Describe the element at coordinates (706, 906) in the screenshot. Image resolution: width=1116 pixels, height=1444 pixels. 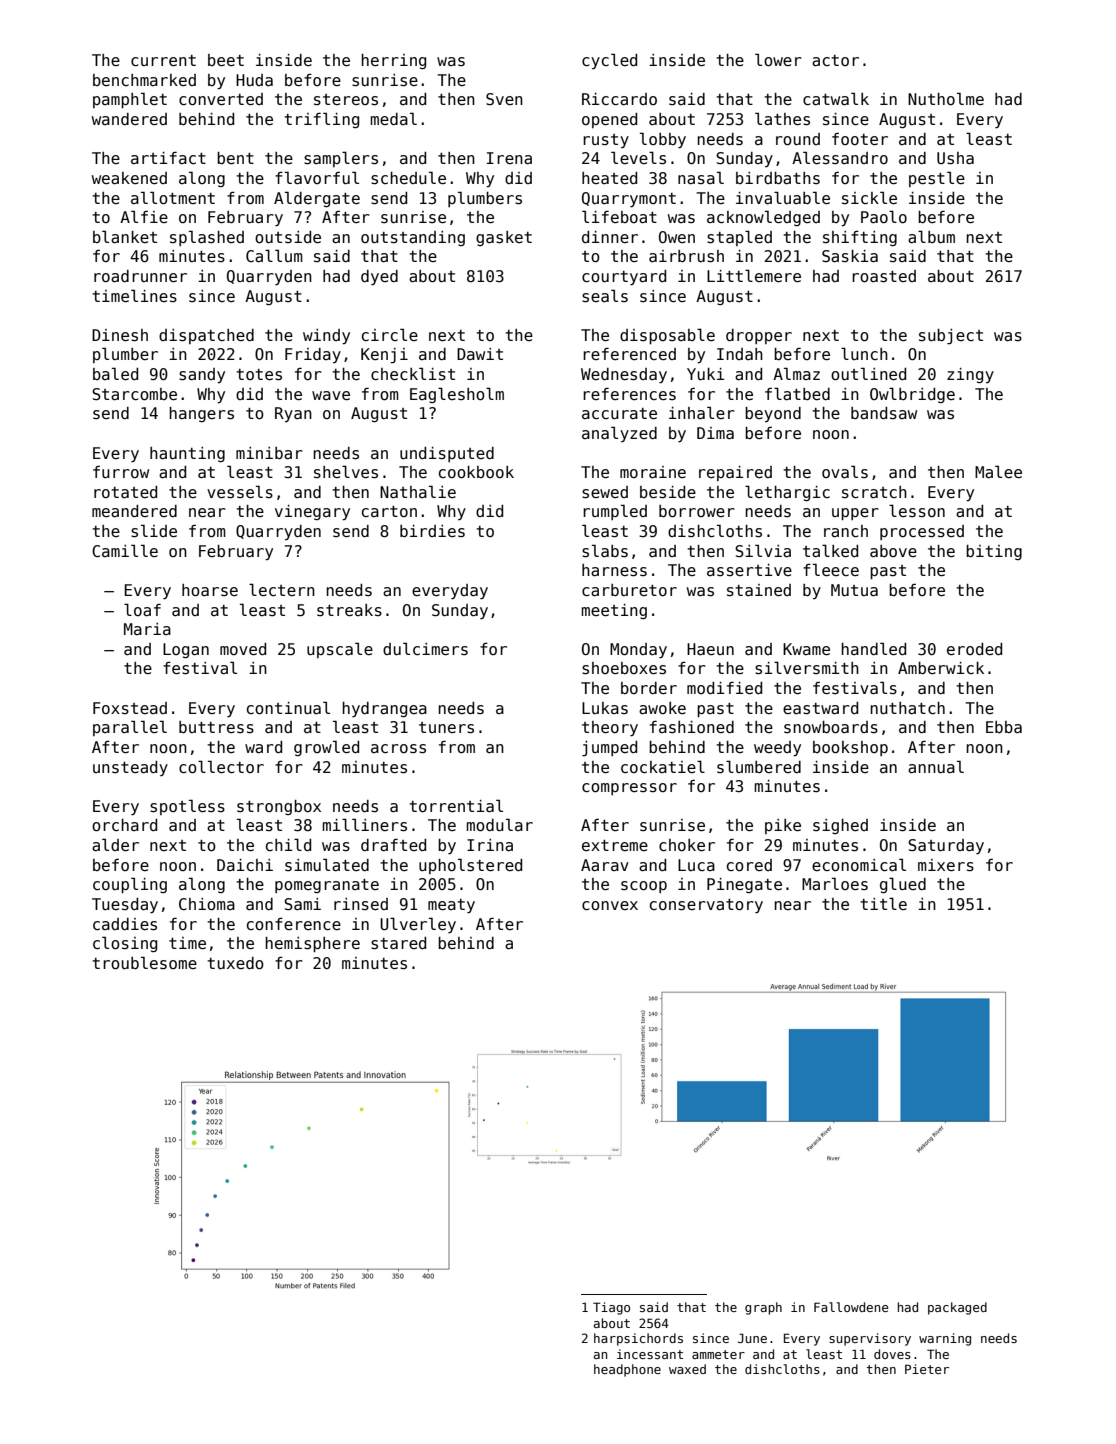
I see `conservatory` at that location.
